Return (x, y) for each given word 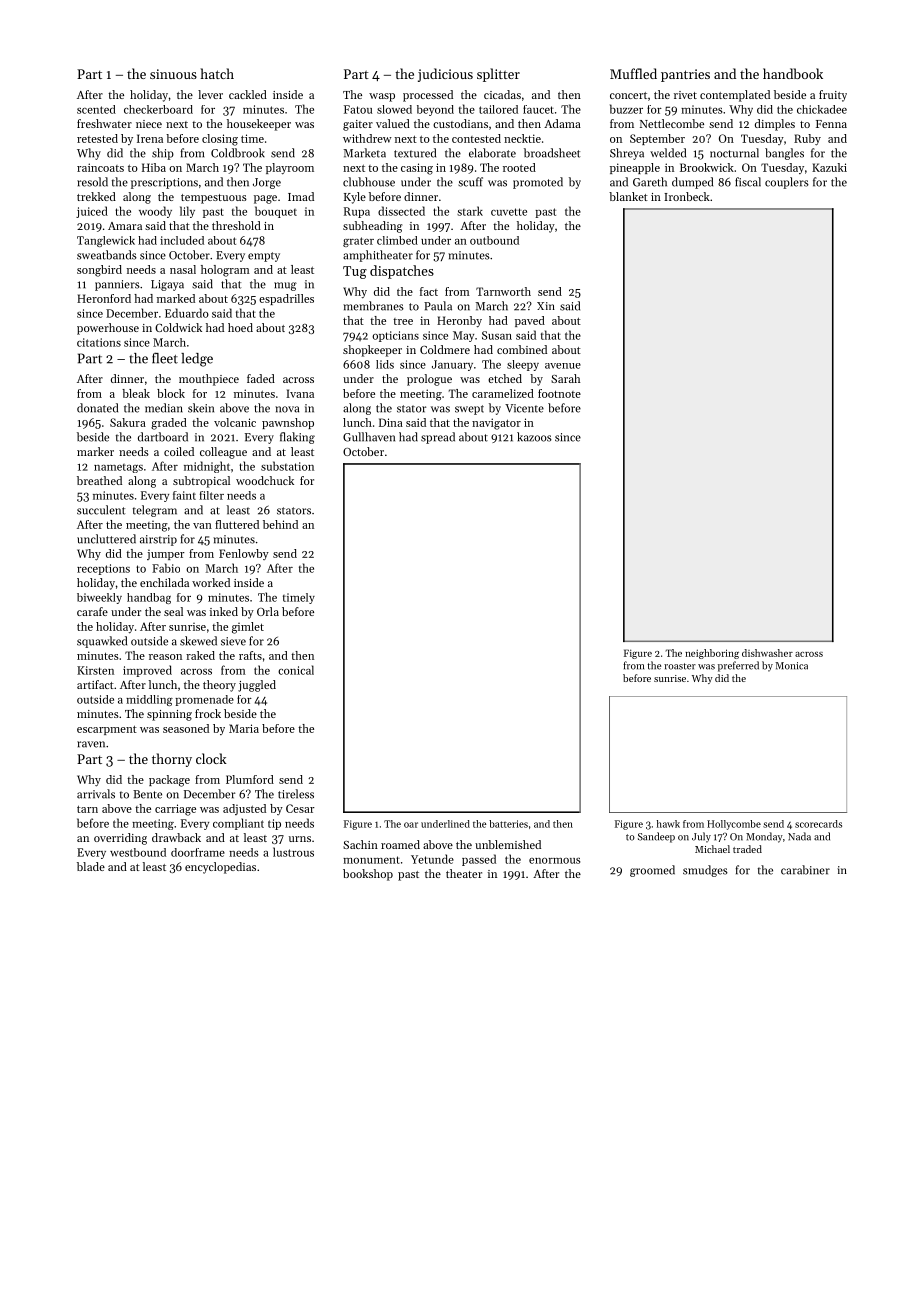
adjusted (244, 809)
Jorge (267, 183)
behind (280, 524)
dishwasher (767, 653)
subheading (372, 227)
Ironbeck (687, 196)
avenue (563, 366)
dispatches (402, 272)
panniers (117, 285)
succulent (101, 510)
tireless (296, 794)
